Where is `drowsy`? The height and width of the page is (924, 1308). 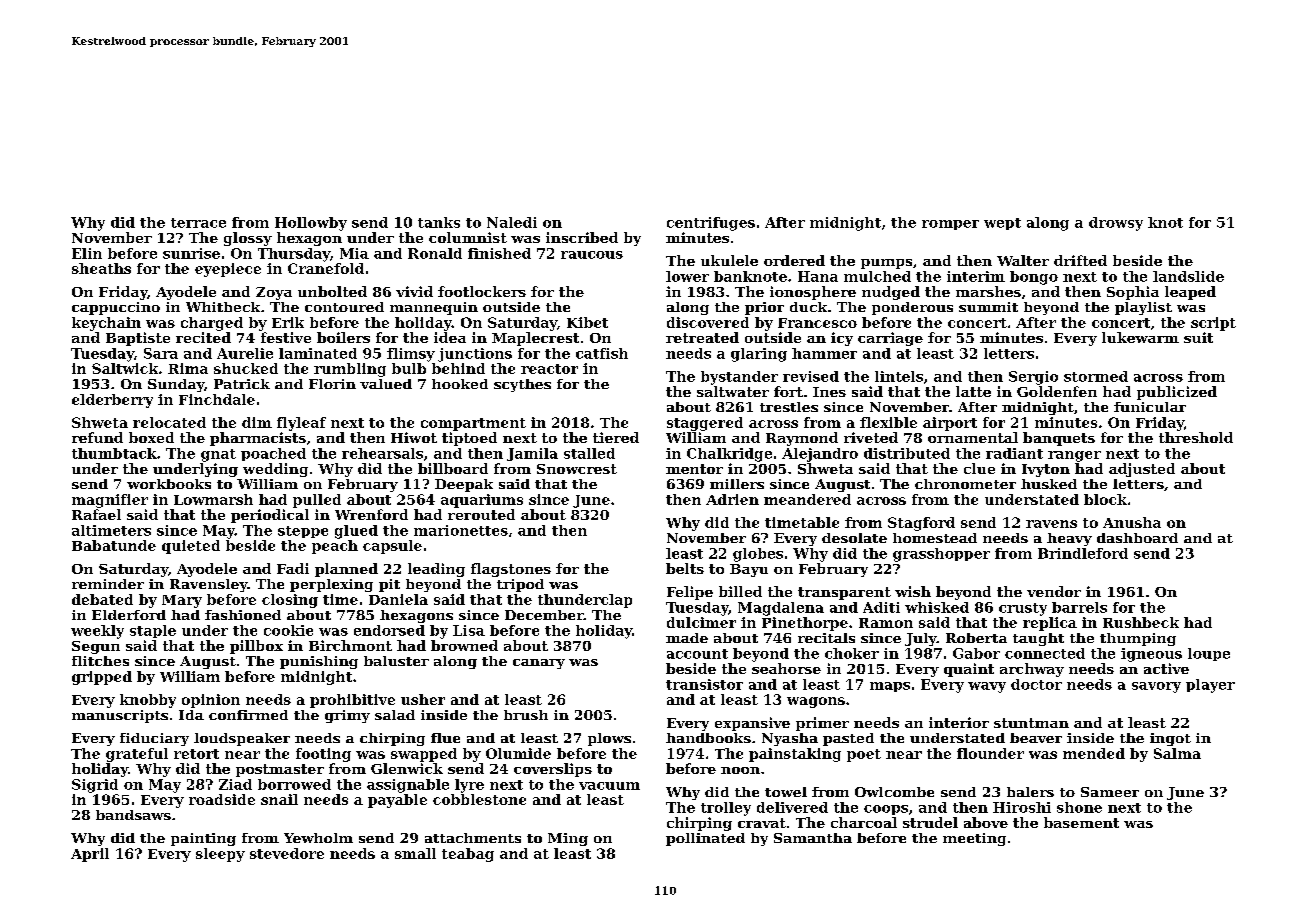
drowsy is located at coordinates (1116, 224).
